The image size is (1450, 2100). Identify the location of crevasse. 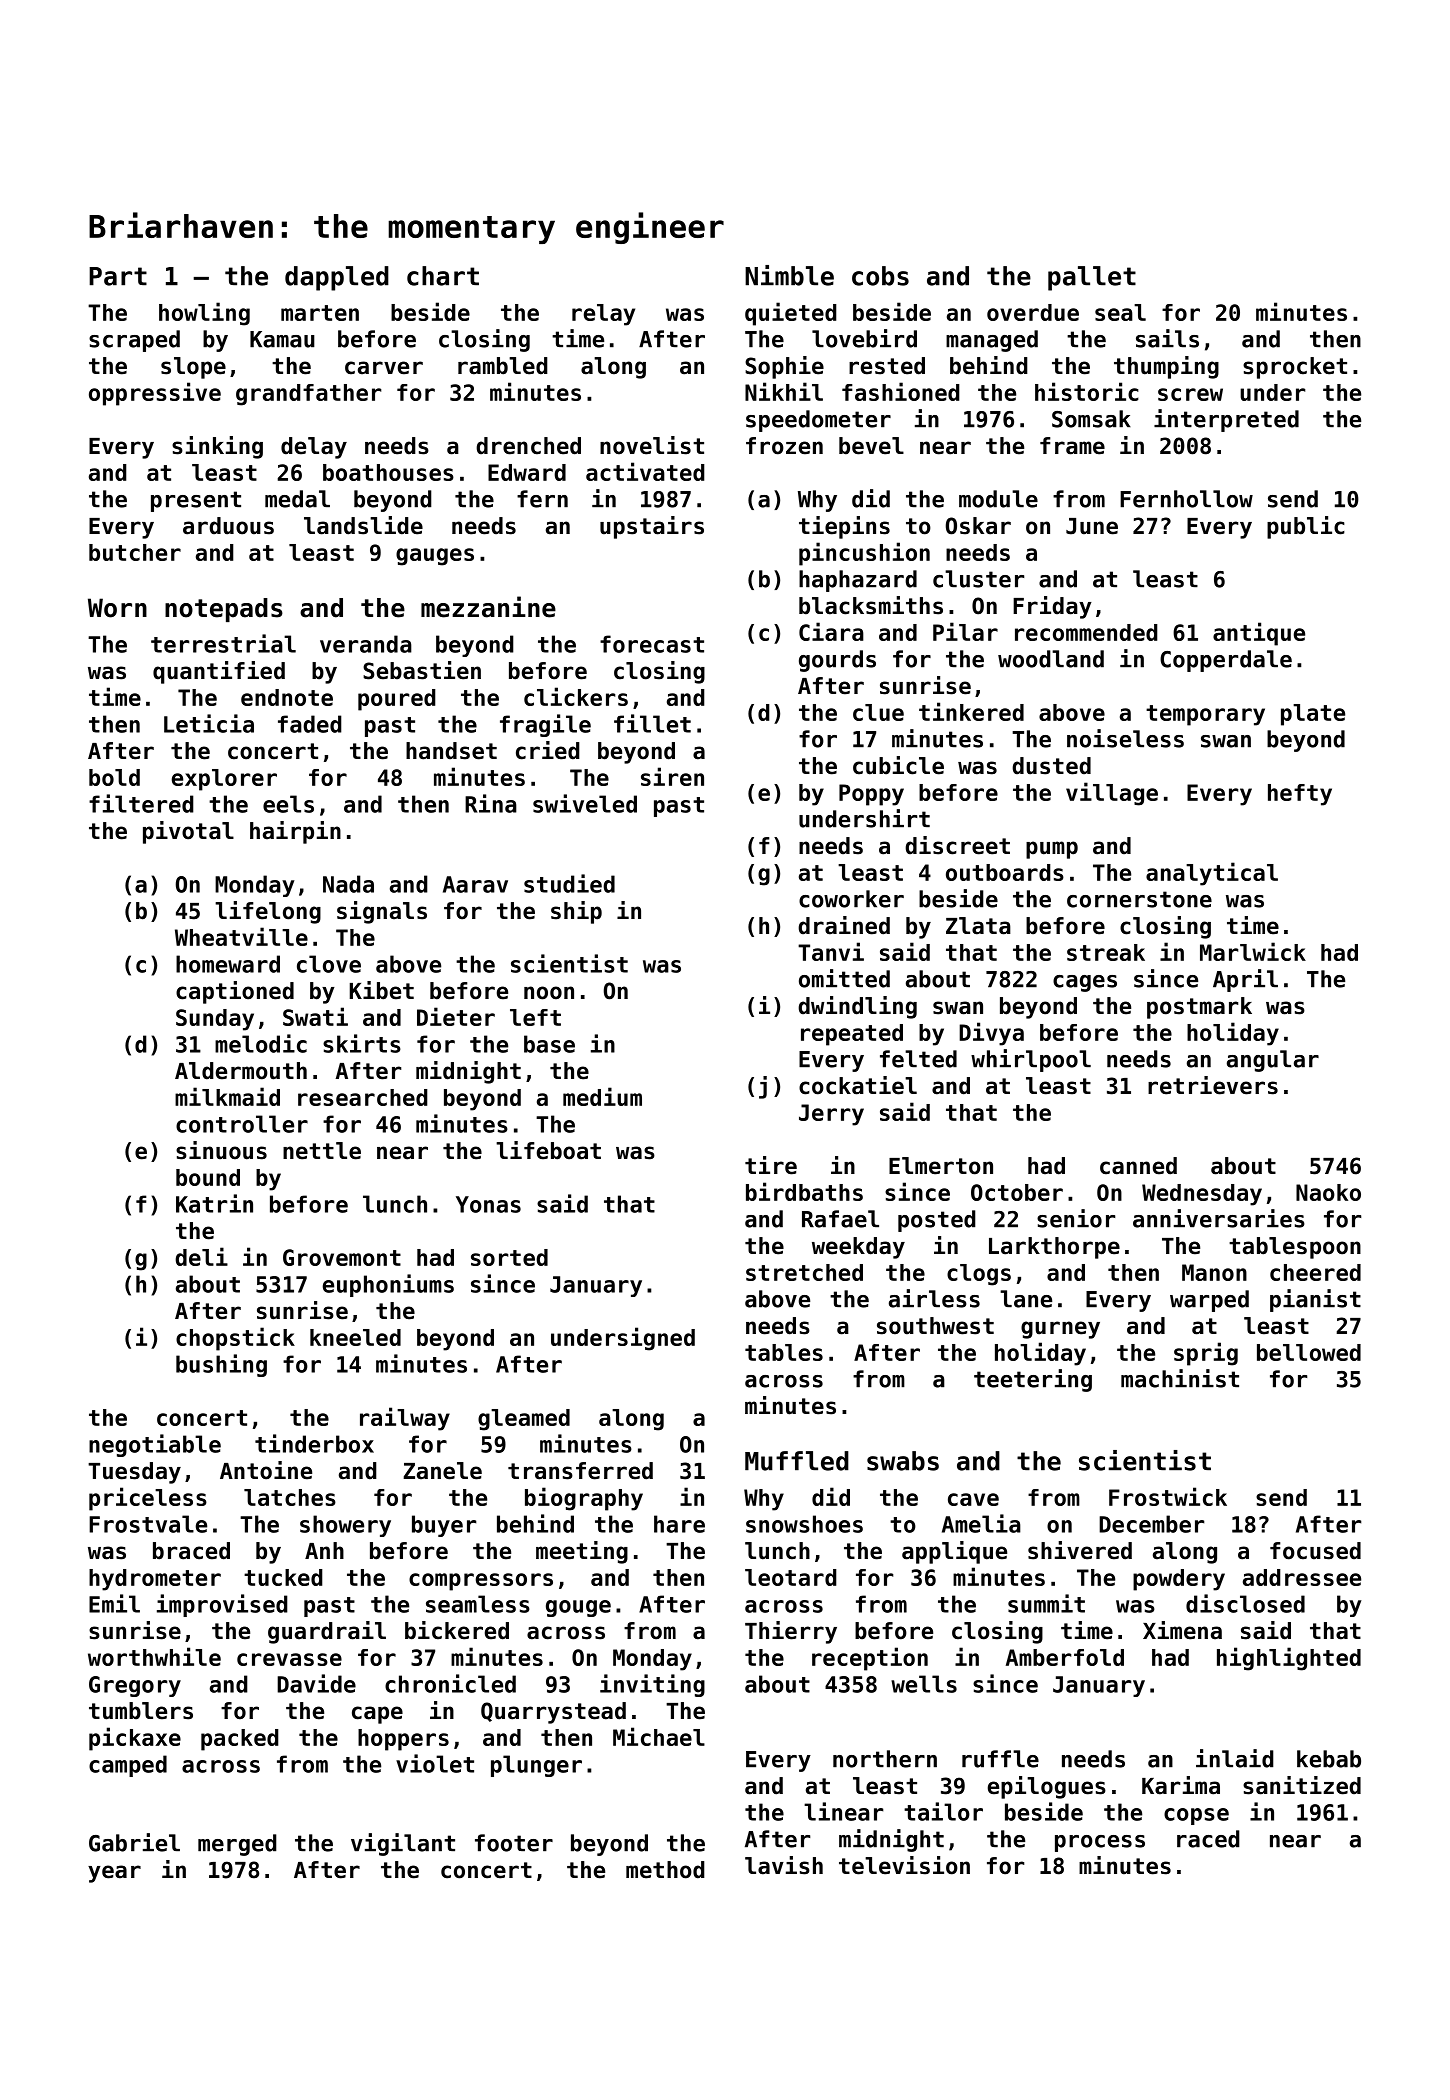
(289, 1659).
